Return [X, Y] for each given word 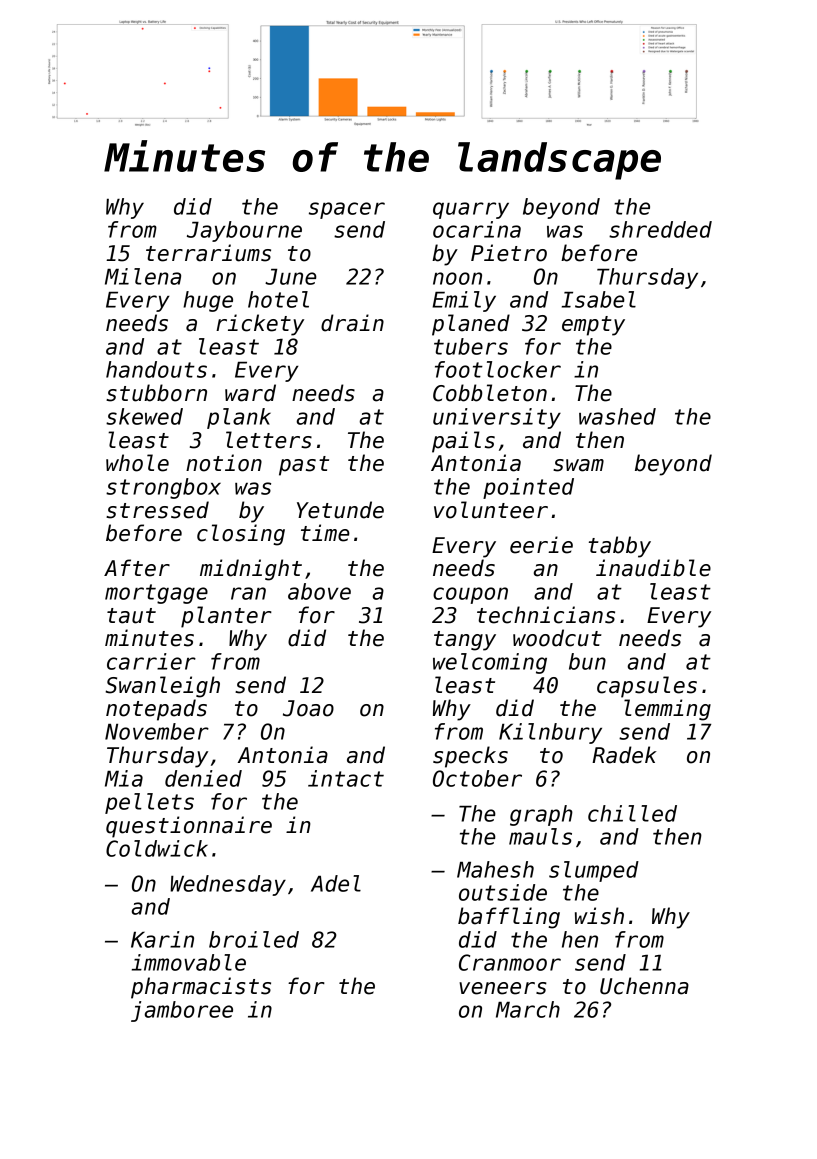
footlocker [498, 369]
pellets [149, 803]
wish [599, 916]
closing [241, 535]
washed [617, 416]
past [304, 466]
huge [208, 301]
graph [541, 815]
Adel [336, 883]
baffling [509, 918]
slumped [594, 871]
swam [578, 465]
